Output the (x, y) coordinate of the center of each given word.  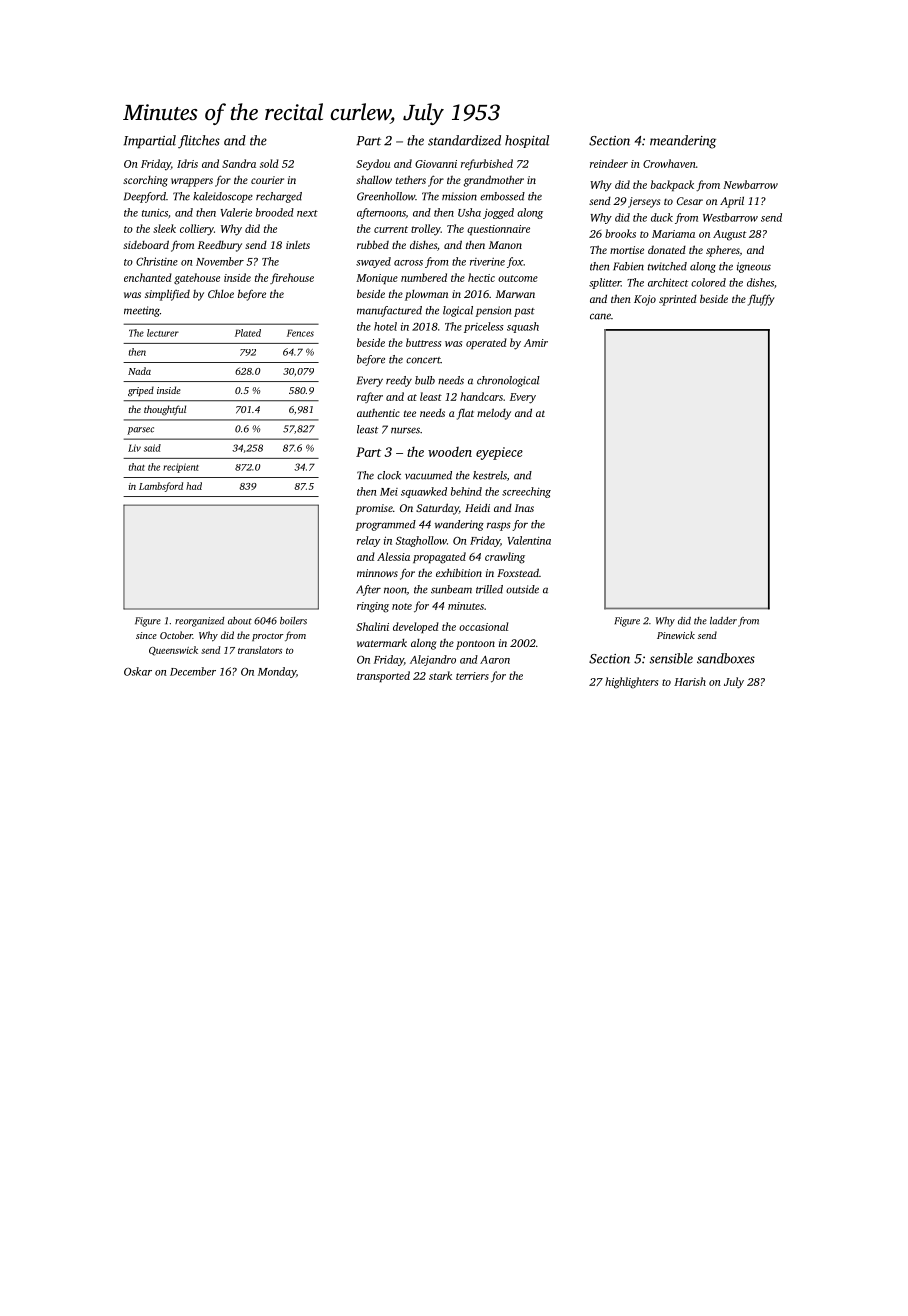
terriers (472, 676)
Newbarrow (750, 184)
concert (423, 360)
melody (494, 414)
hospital (527, 141)
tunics (155, 213)
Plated (248, 333)
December (193, 671)
